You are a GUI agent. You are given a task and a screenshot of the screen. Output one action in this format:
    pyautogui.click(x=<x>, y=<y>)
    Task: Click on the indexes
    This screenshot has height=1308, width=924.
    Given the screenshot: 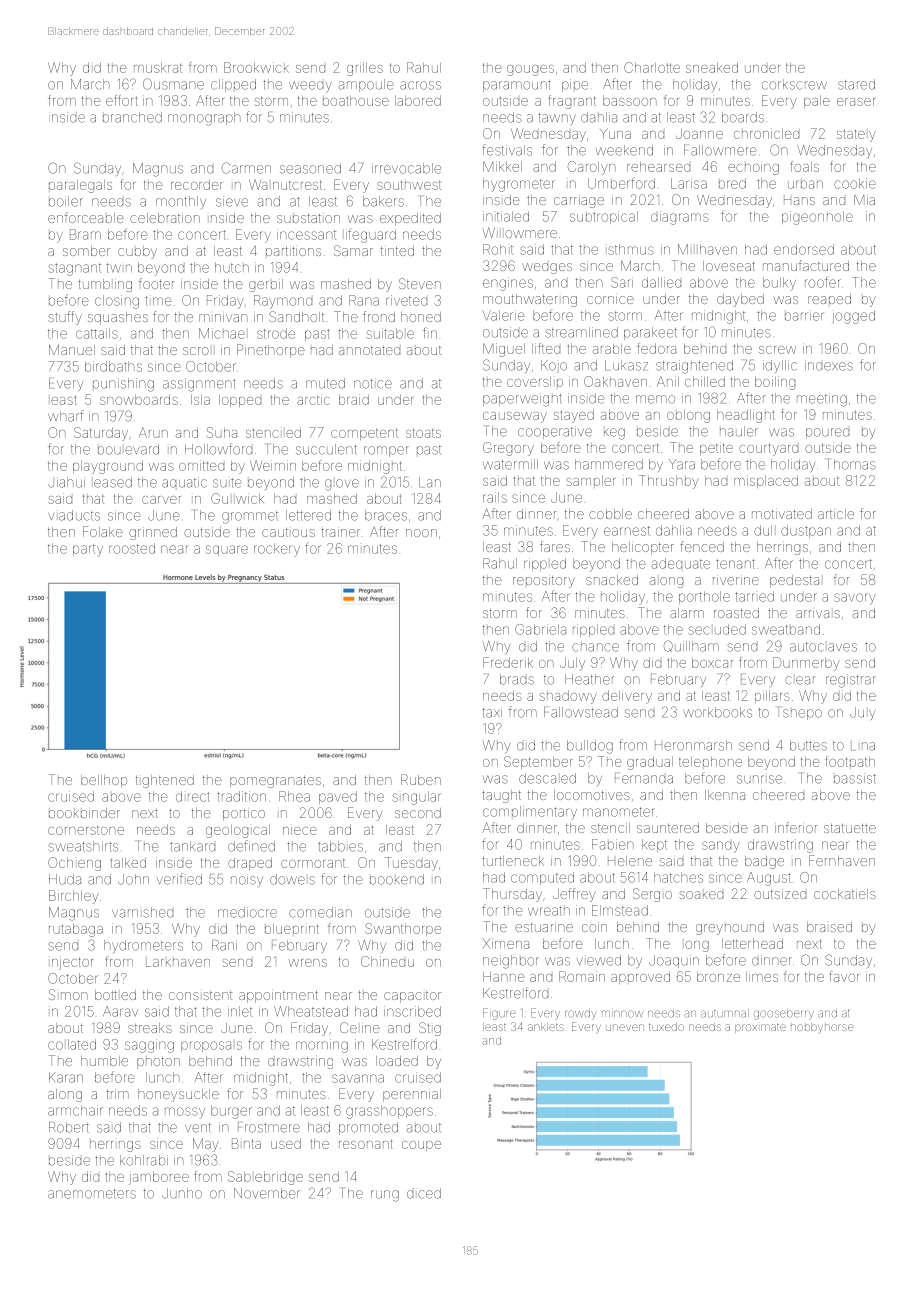 What is the action you would take?
    pyautogui.click(x=829, y=365)
